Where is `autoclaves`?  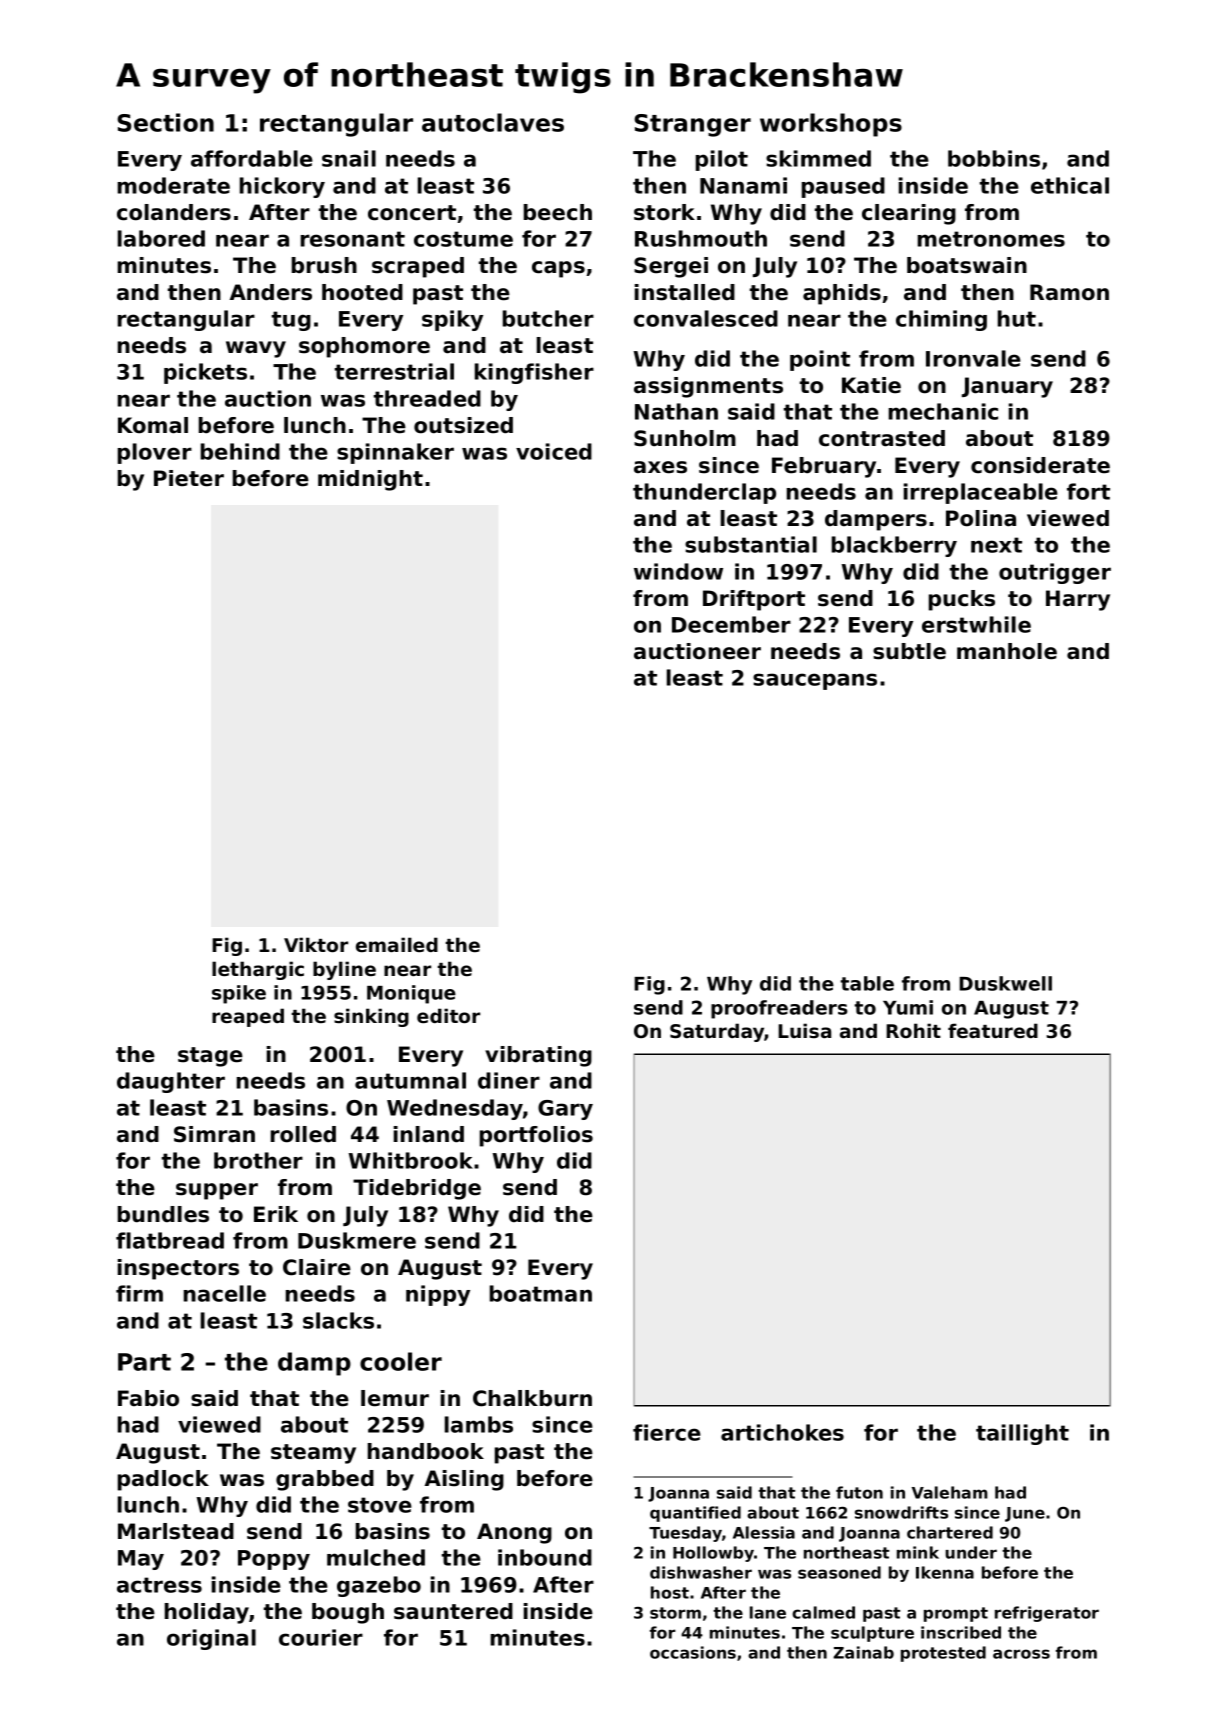
autoclaves is located at coordinates (493, 122).
